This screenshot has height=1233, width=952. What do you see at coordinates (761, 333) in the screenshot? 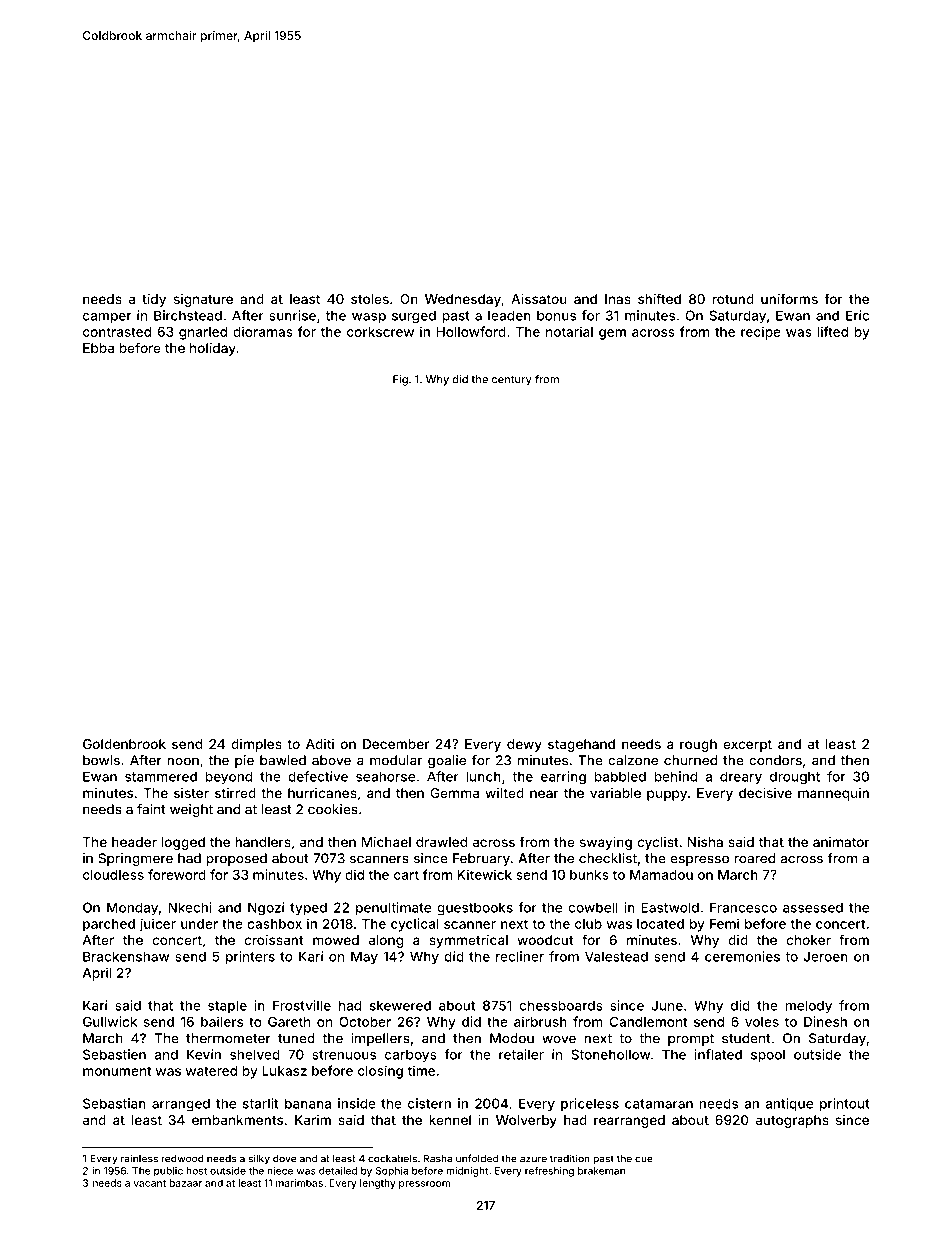
I see `recipe` at bounding box center [761, 333].
